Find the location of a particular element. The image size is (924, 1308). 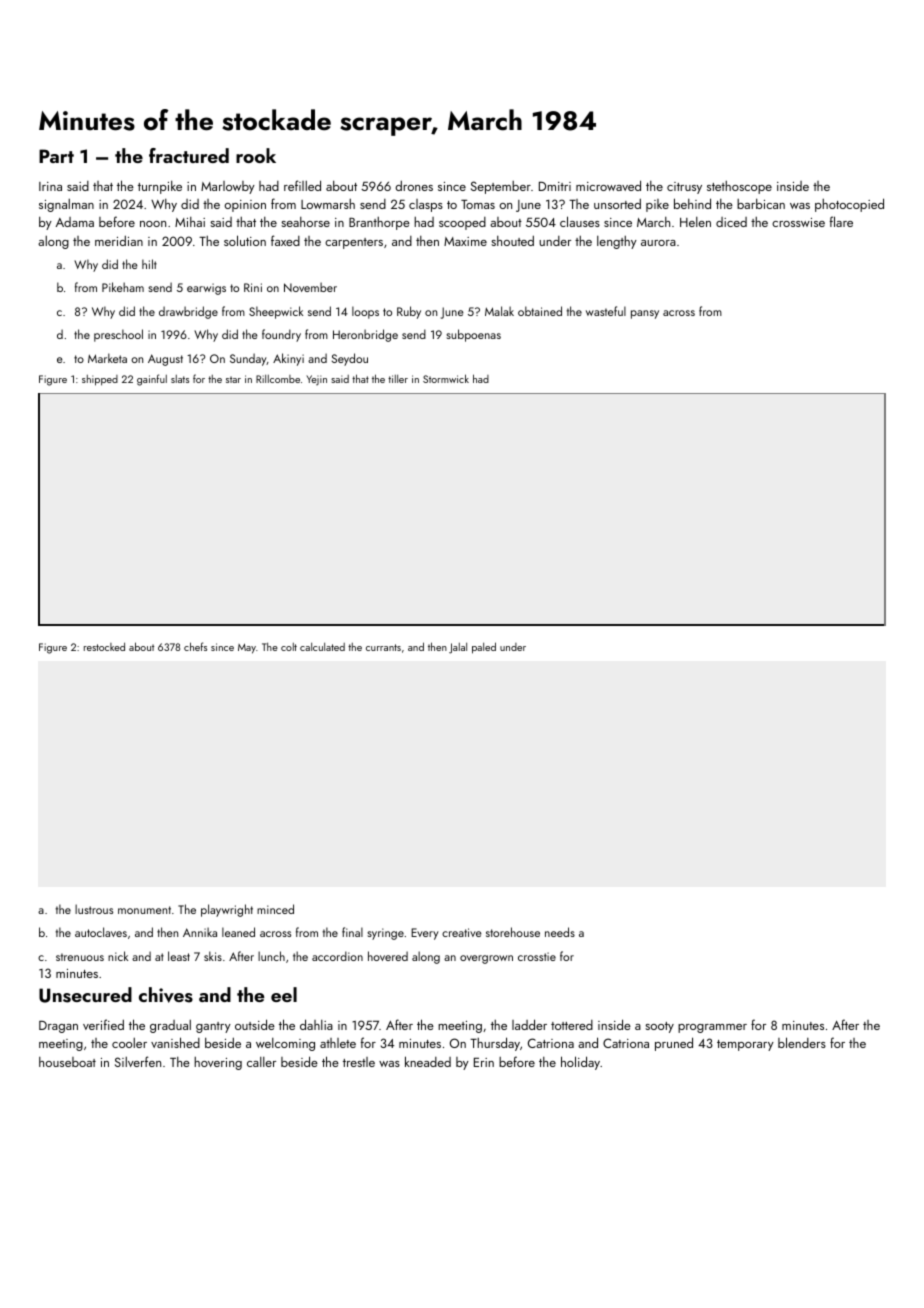

drones is located at coordinates (414, 185).
